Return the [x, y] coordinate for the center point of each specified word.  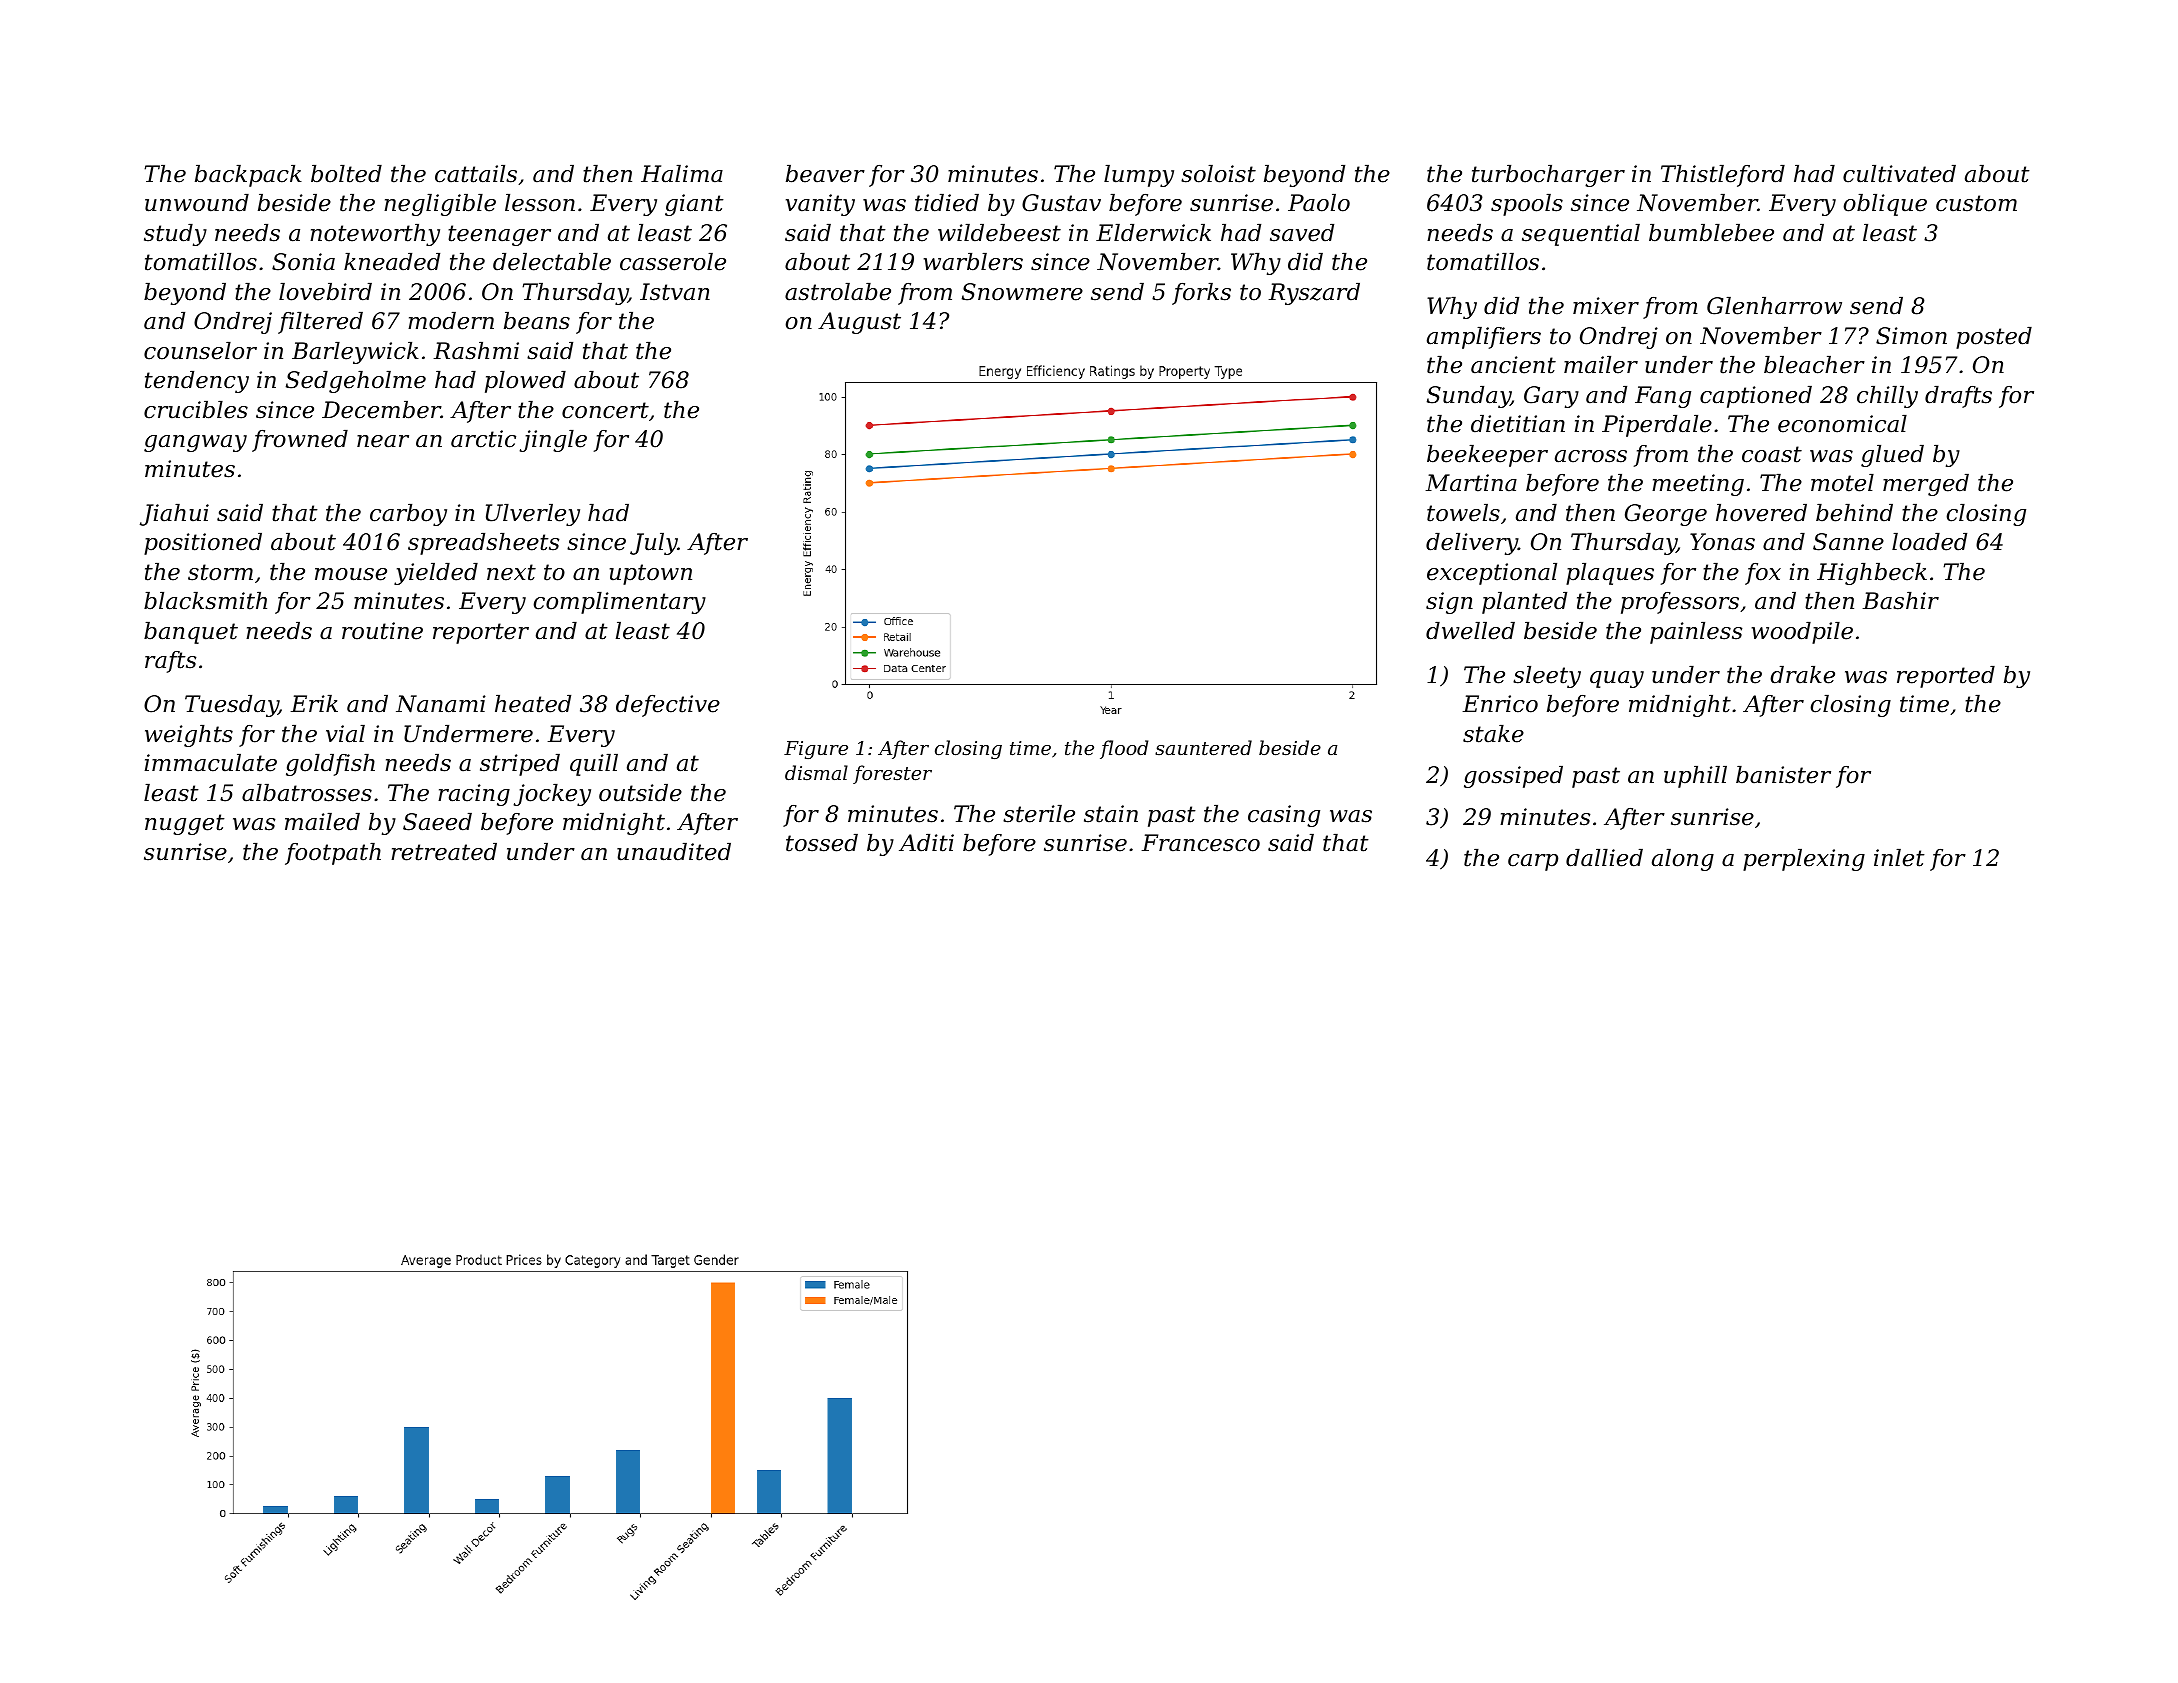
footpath [333, 854]
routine [382, 631]
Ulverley [533, 515]
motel [1842, 483]
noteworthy [375, 235]
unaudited [674, 852]
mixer [1606, 306]
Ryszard [1314, 294]
